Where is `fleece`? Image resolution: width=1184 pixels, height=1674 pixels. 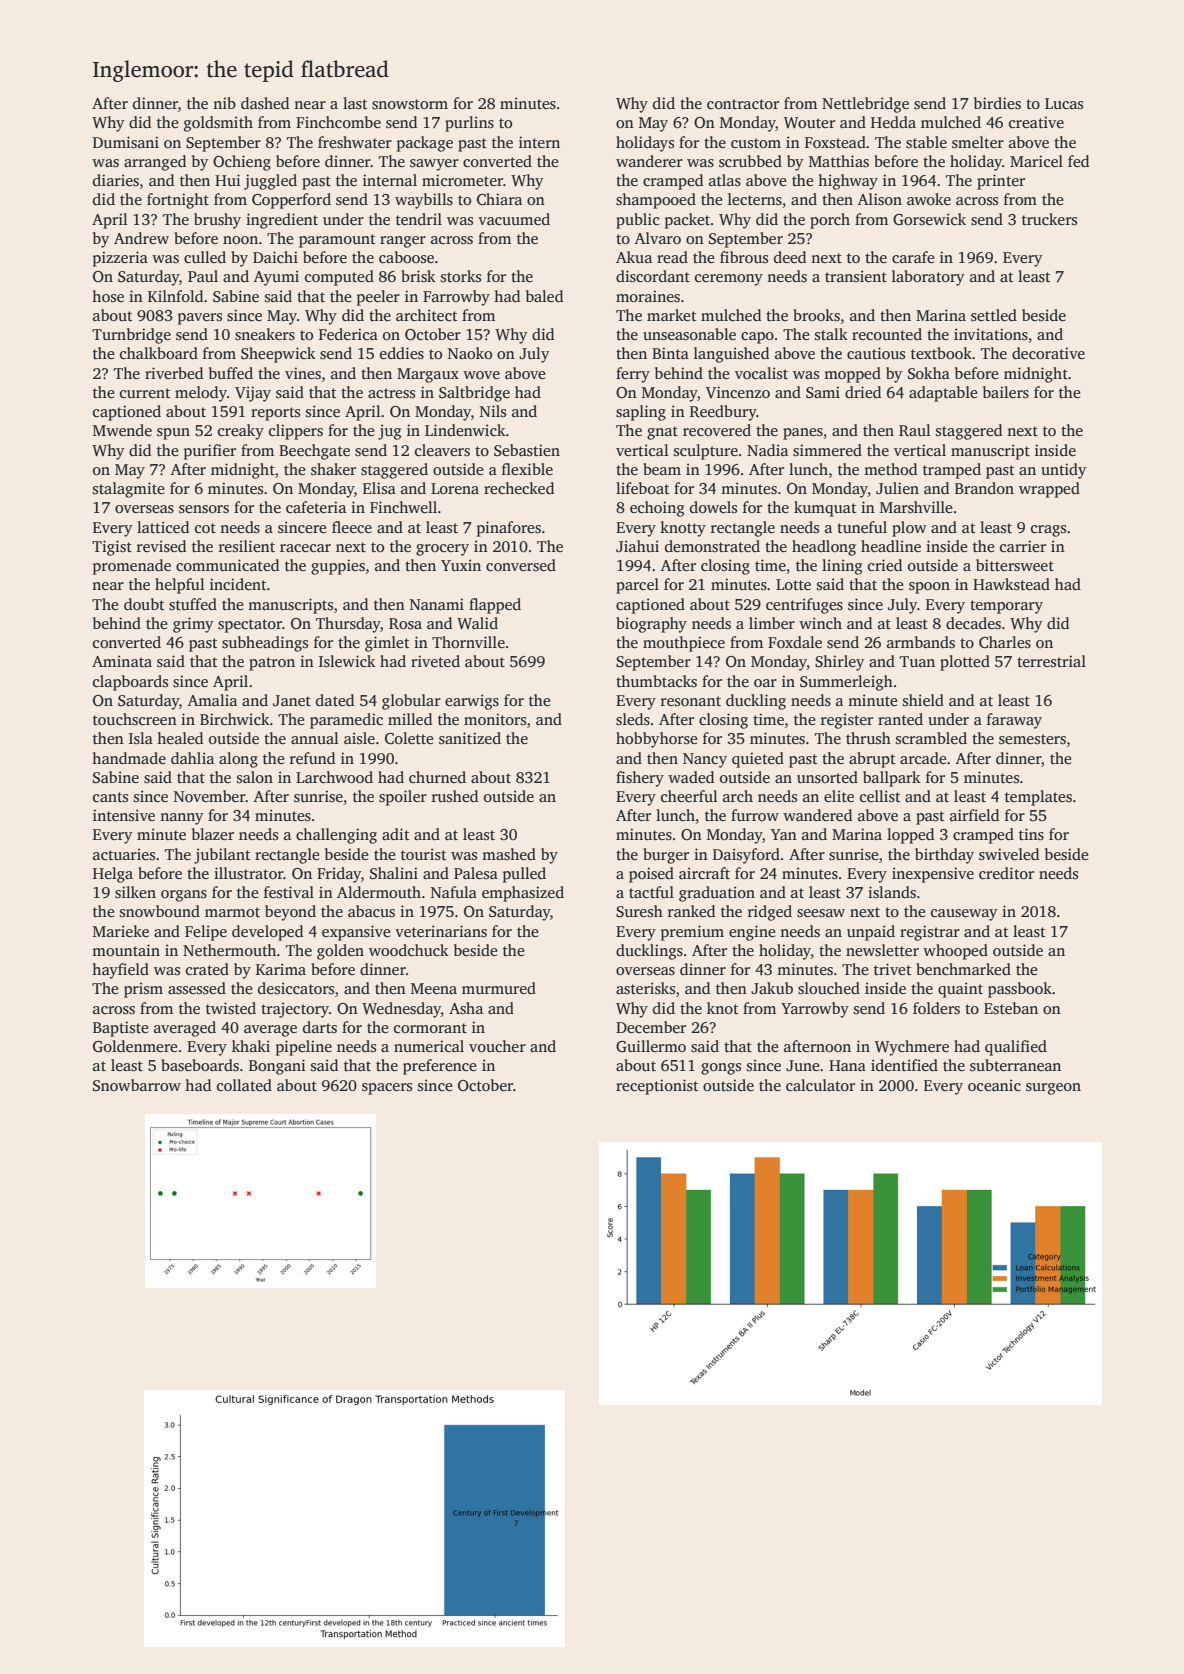 fleece is located at coordinates (352, 527).
